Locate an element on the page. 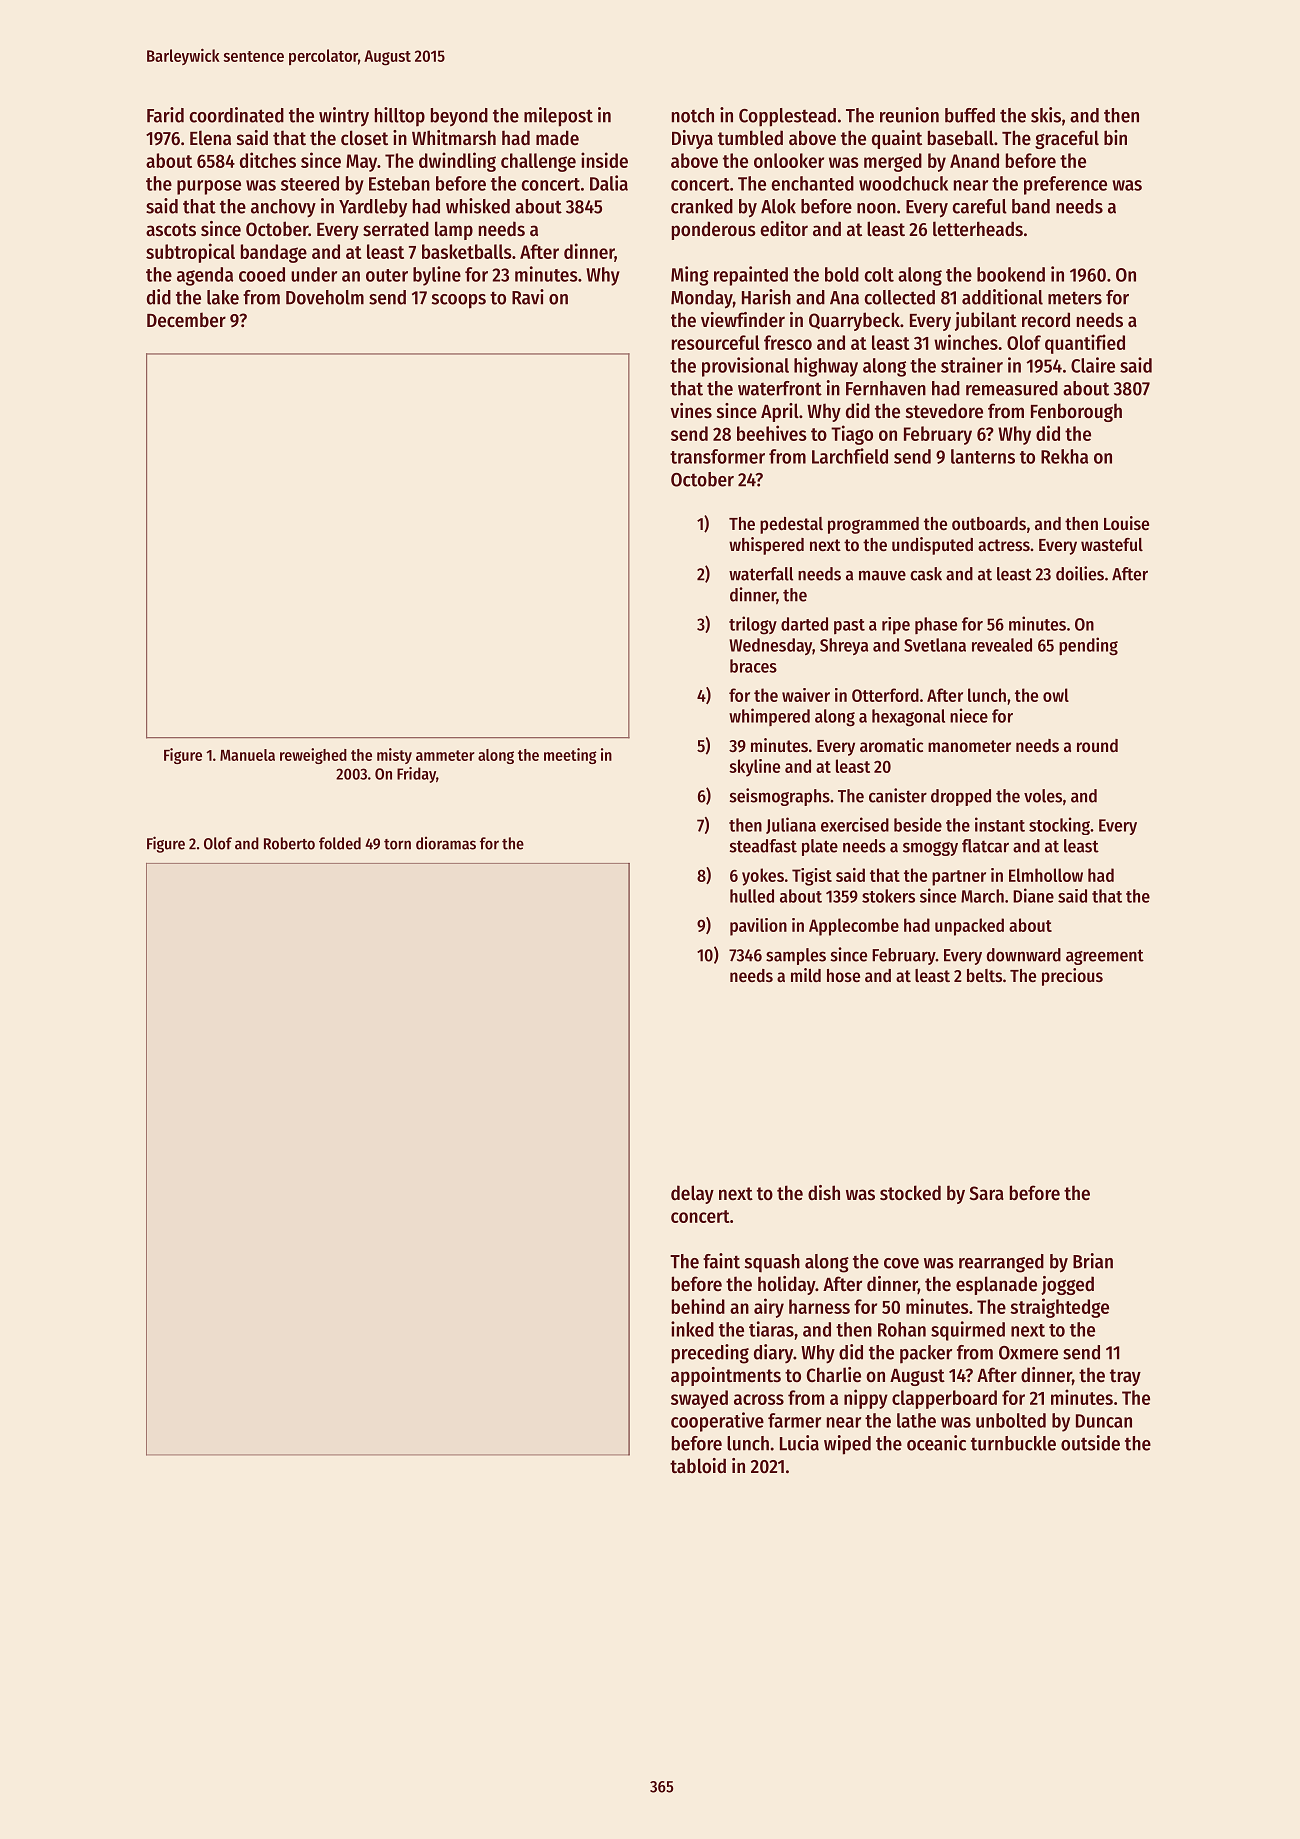 The width and height of the page is (1300, 1839). tabloid is located at coordinates (698, 1466).
